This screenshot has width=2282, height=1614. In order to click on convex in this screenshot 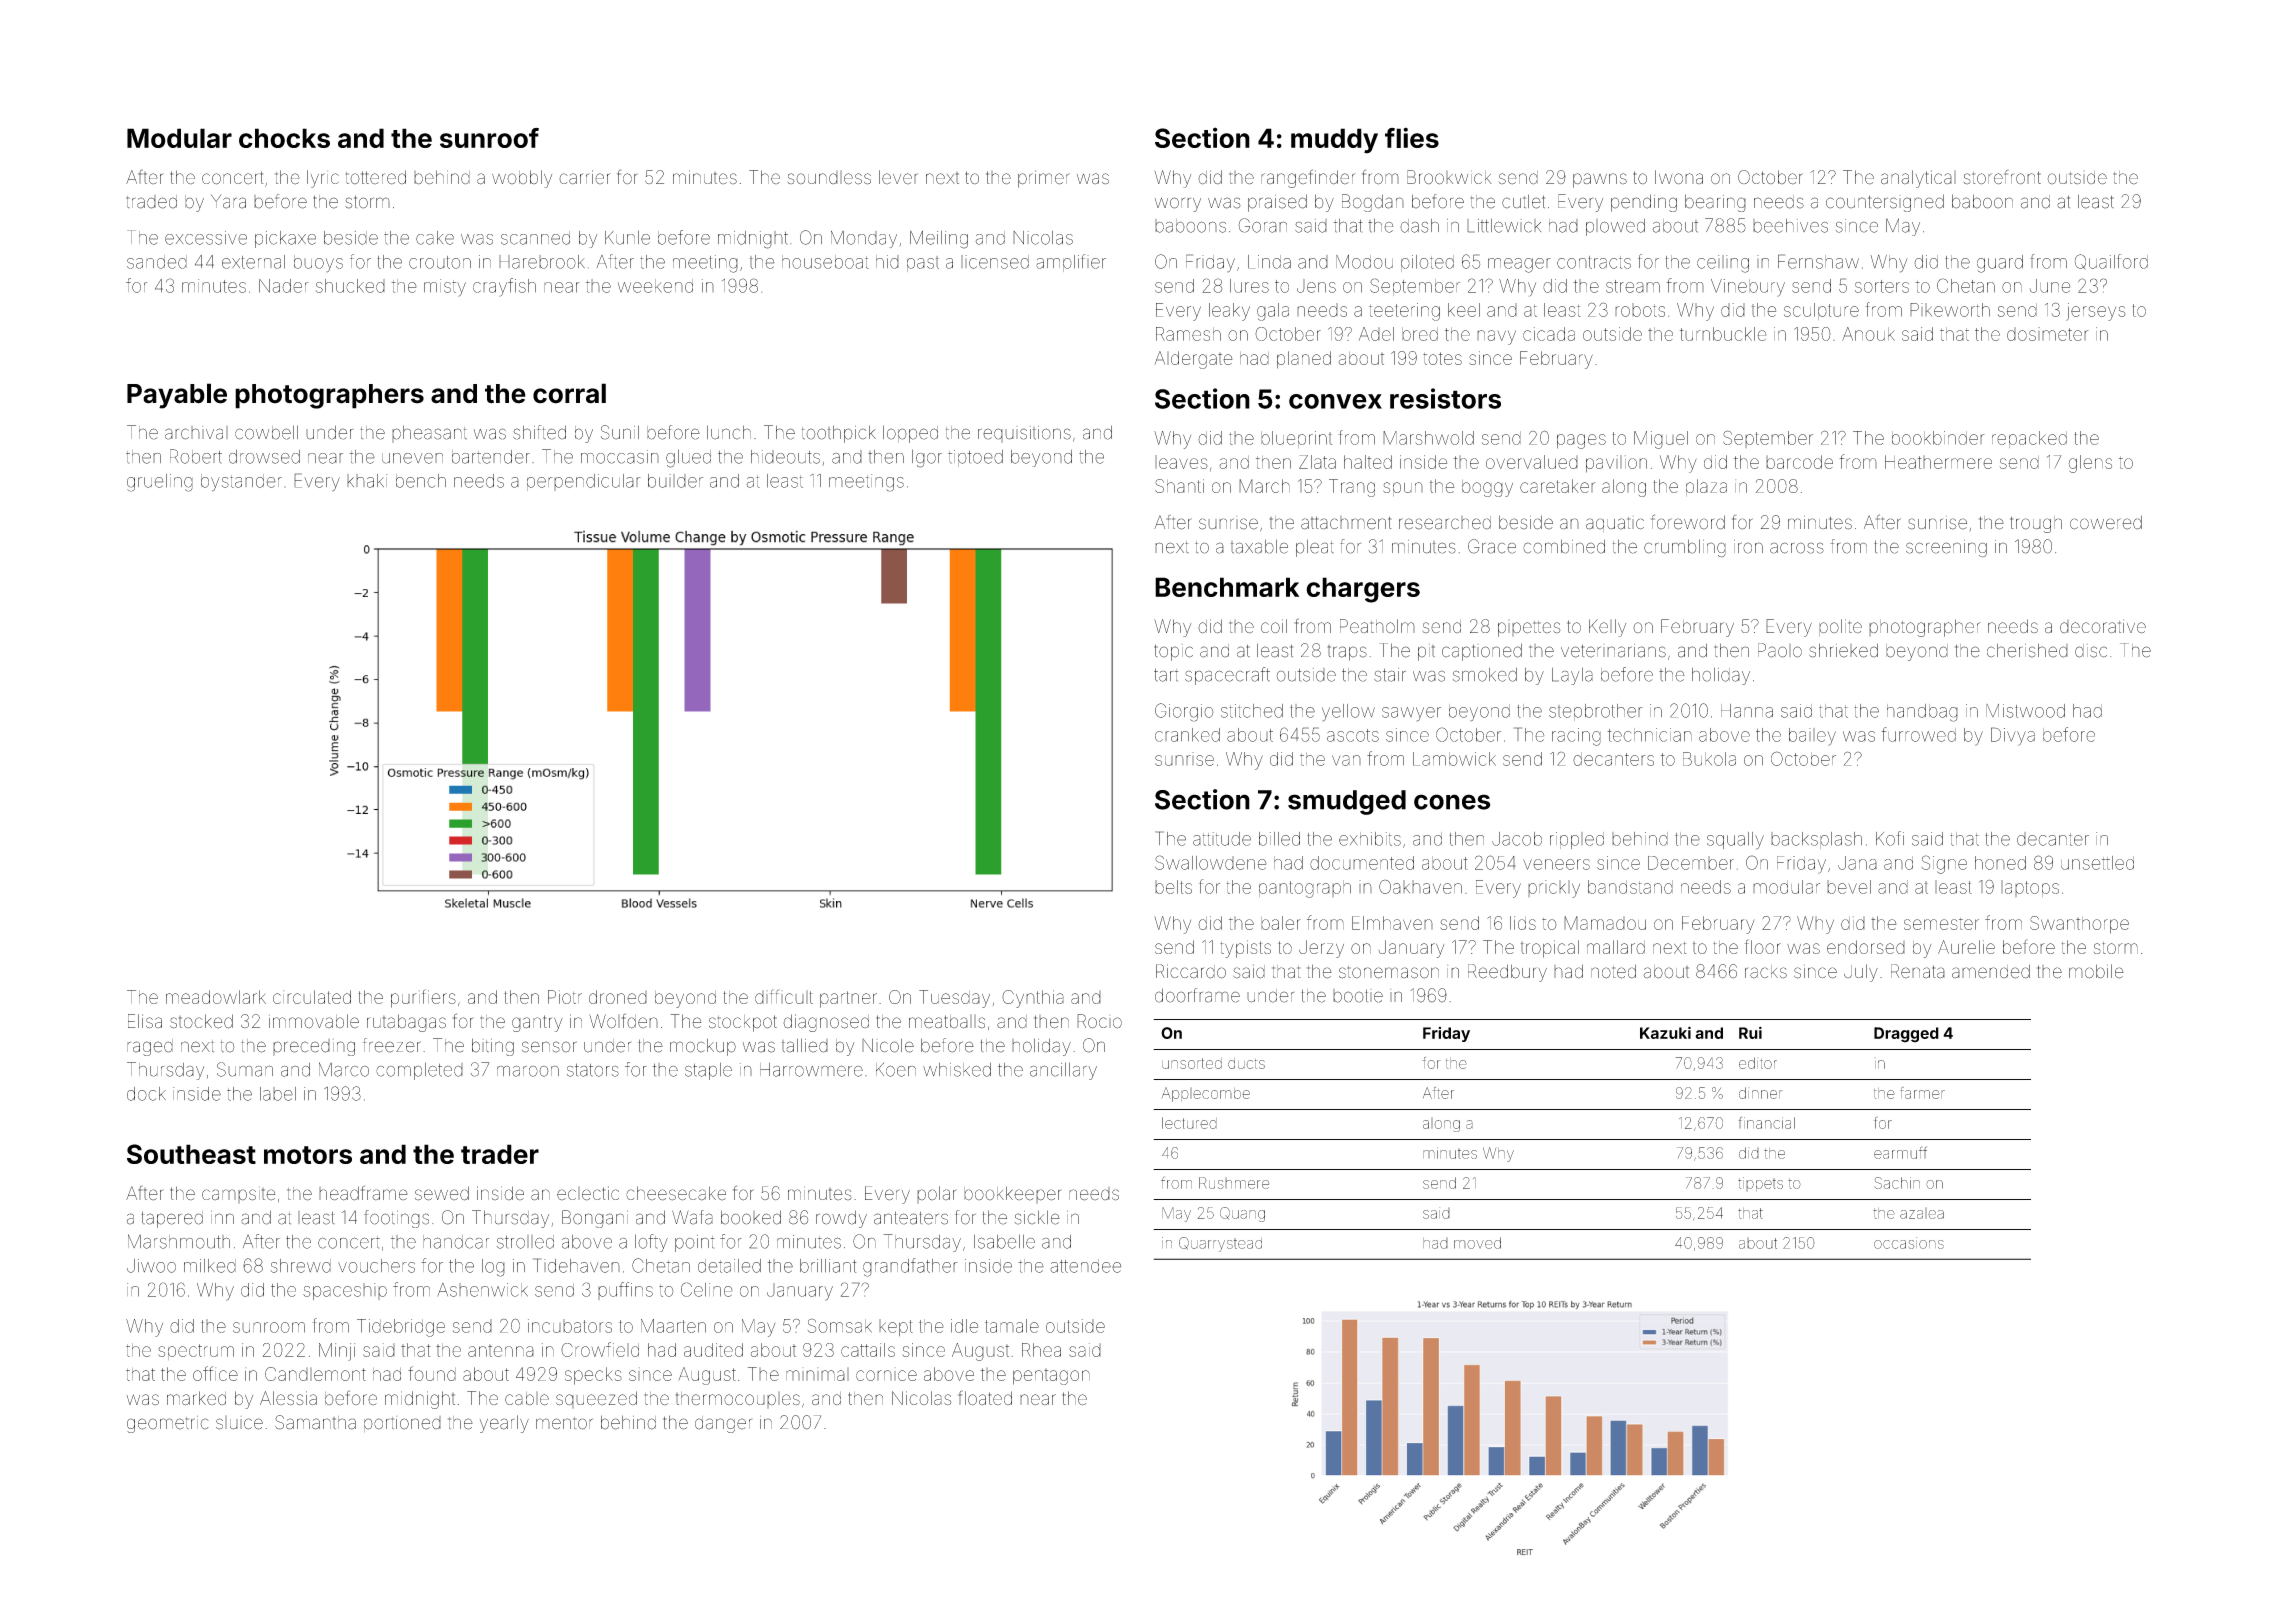, I will do `click(1335, 401)`.
